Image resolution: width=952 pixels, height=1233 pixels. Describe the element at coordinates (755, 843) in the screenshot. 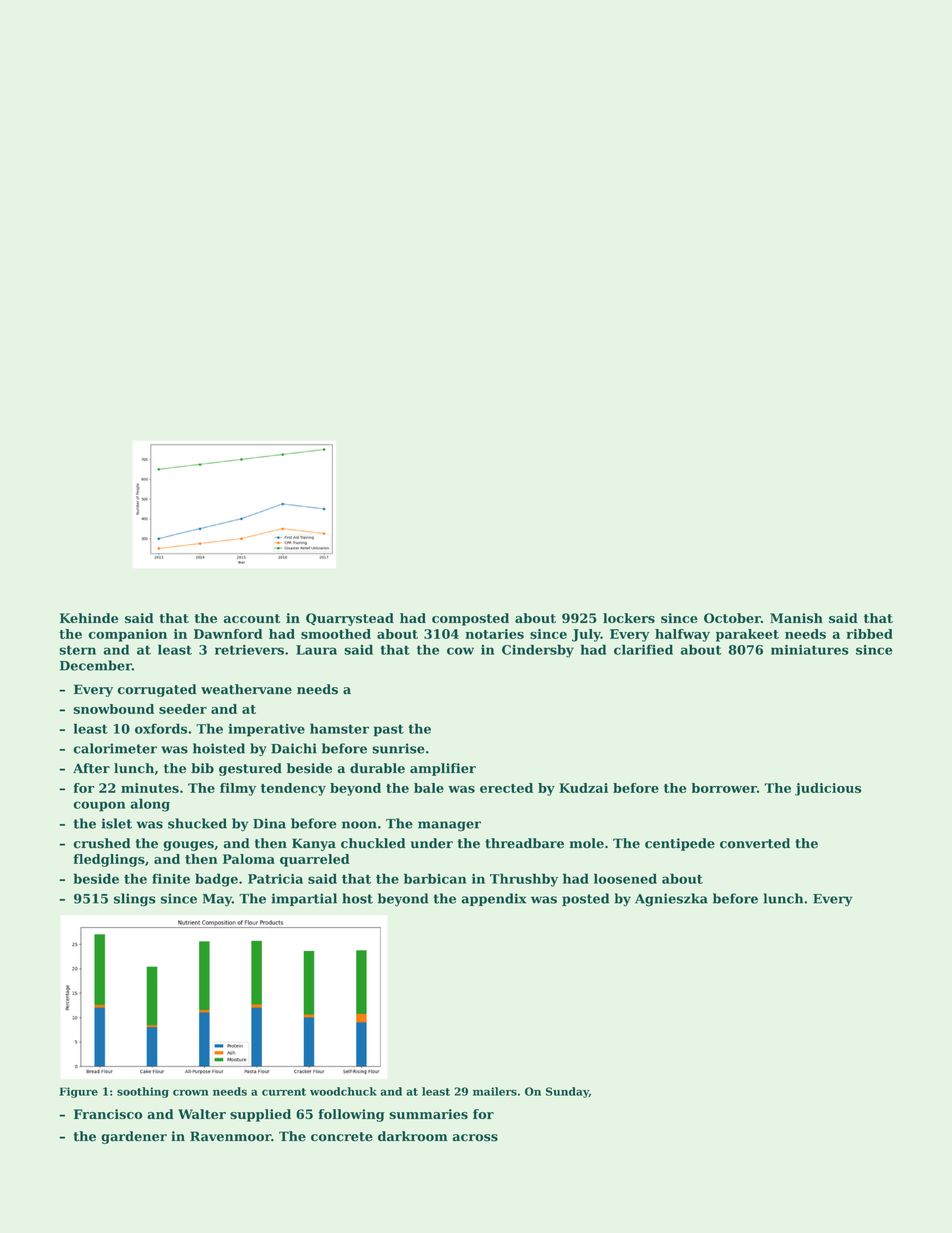

I see `converted` at that location.
